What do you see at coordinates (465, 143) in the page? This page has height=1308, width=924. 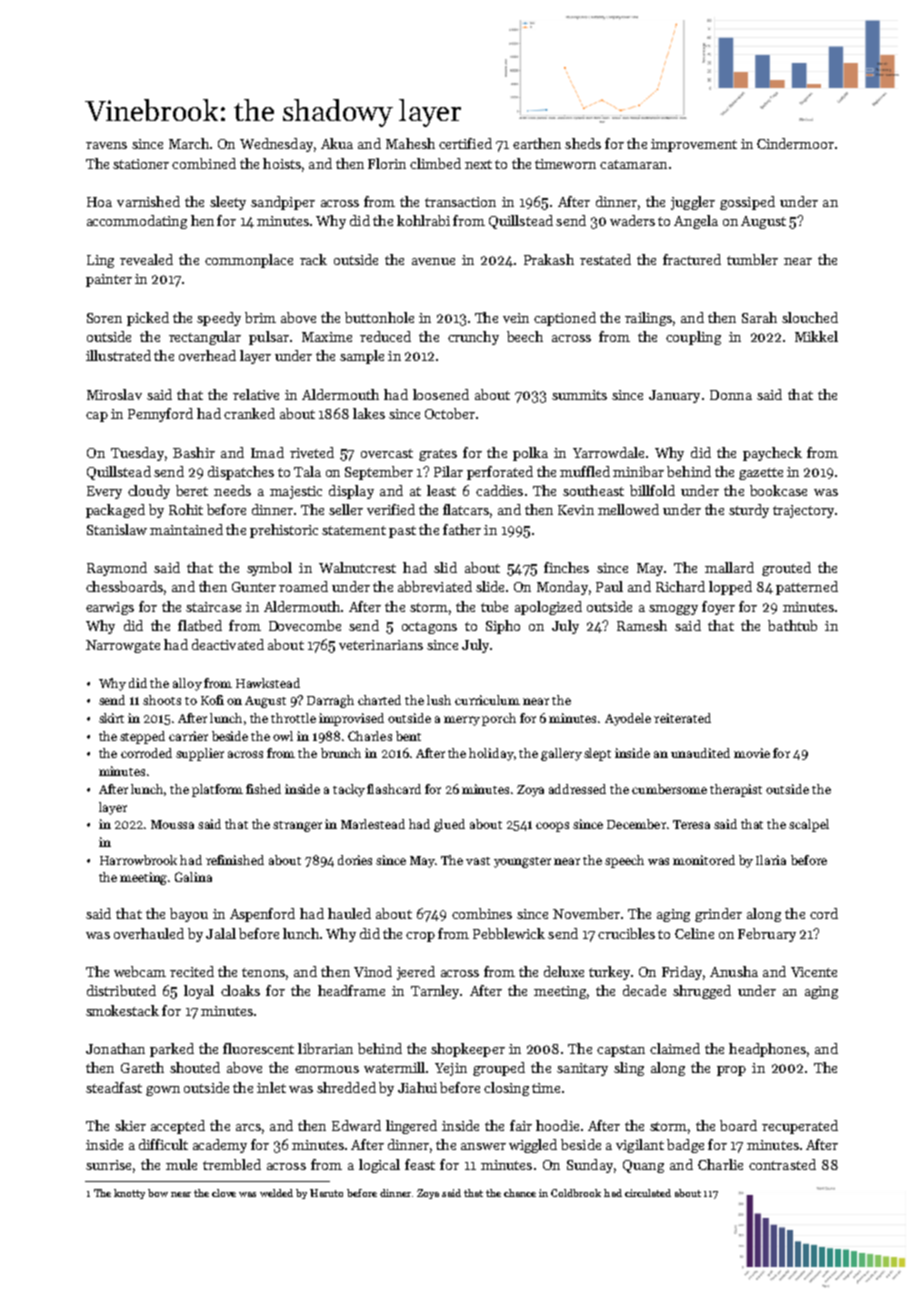 I see `certified` at bounding box center [465, 143].
